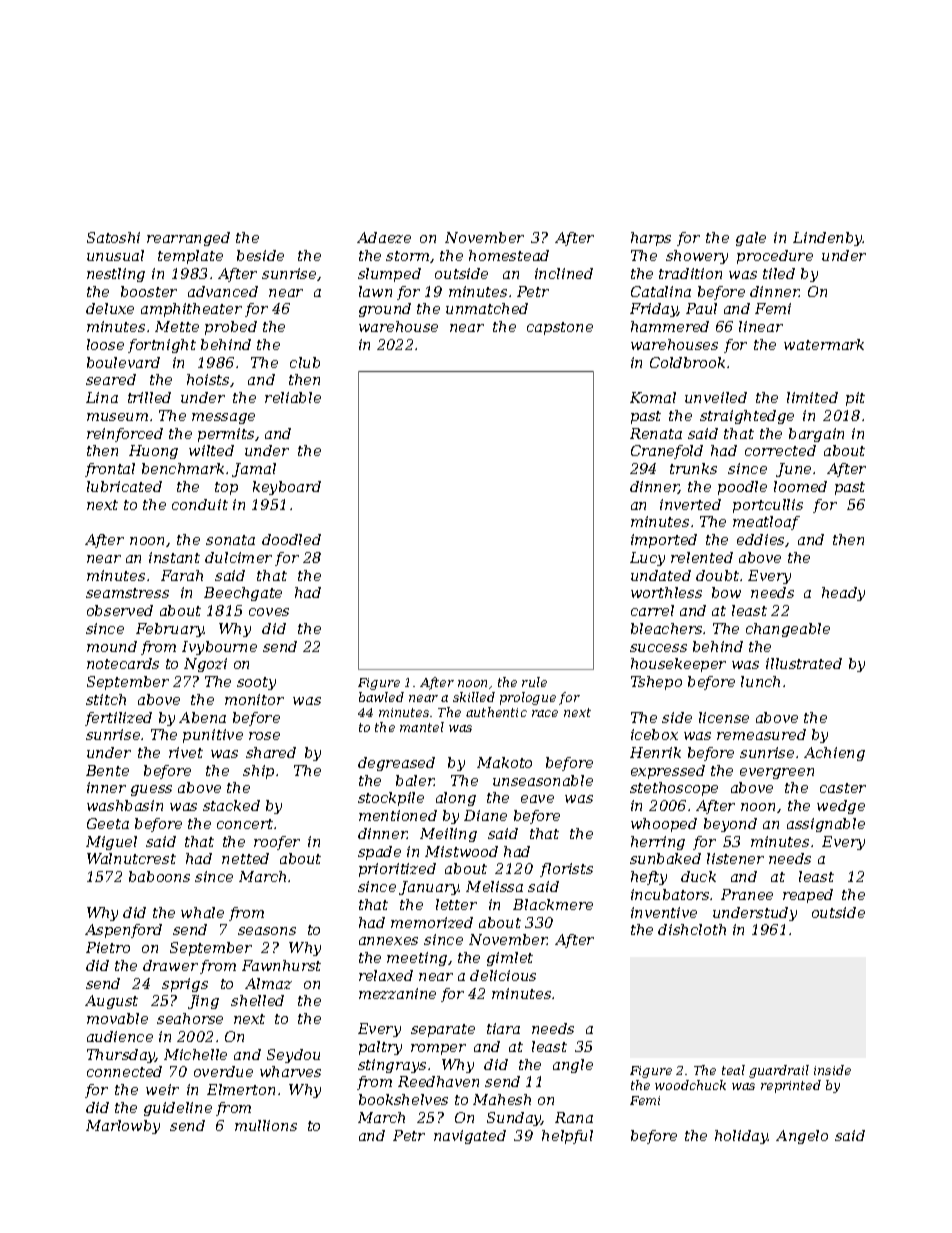  I want to click on Lindenby, so click(828, 239).
